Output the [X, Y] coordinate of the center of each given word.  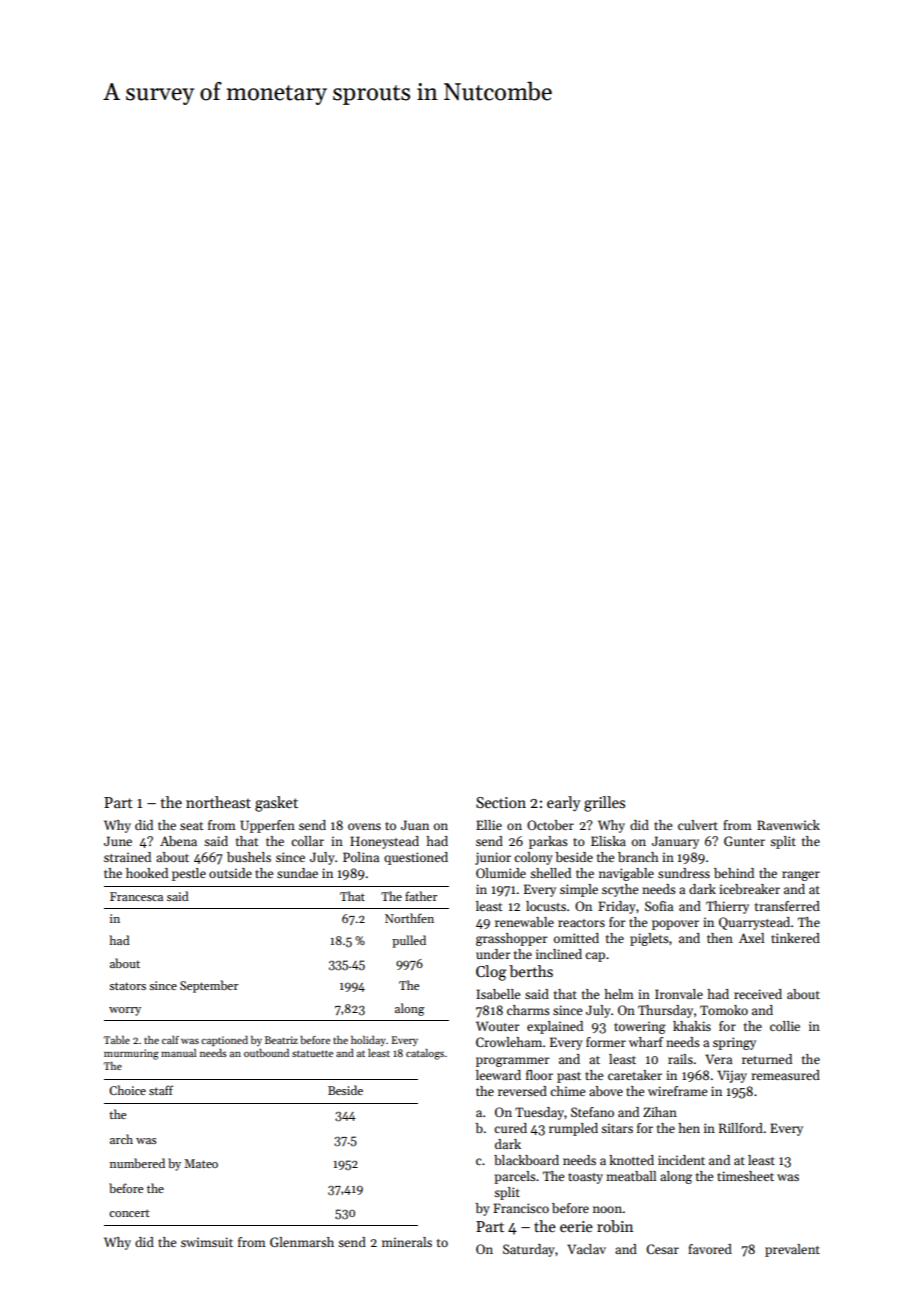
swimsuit [207, 1242]
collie [785, 1026]
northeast [218, 802]
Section [501, 802]
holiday [368, 1041]
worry [125, 1011]
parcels [515, 1177]
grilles [604, 804]
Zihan [660, 1112]
